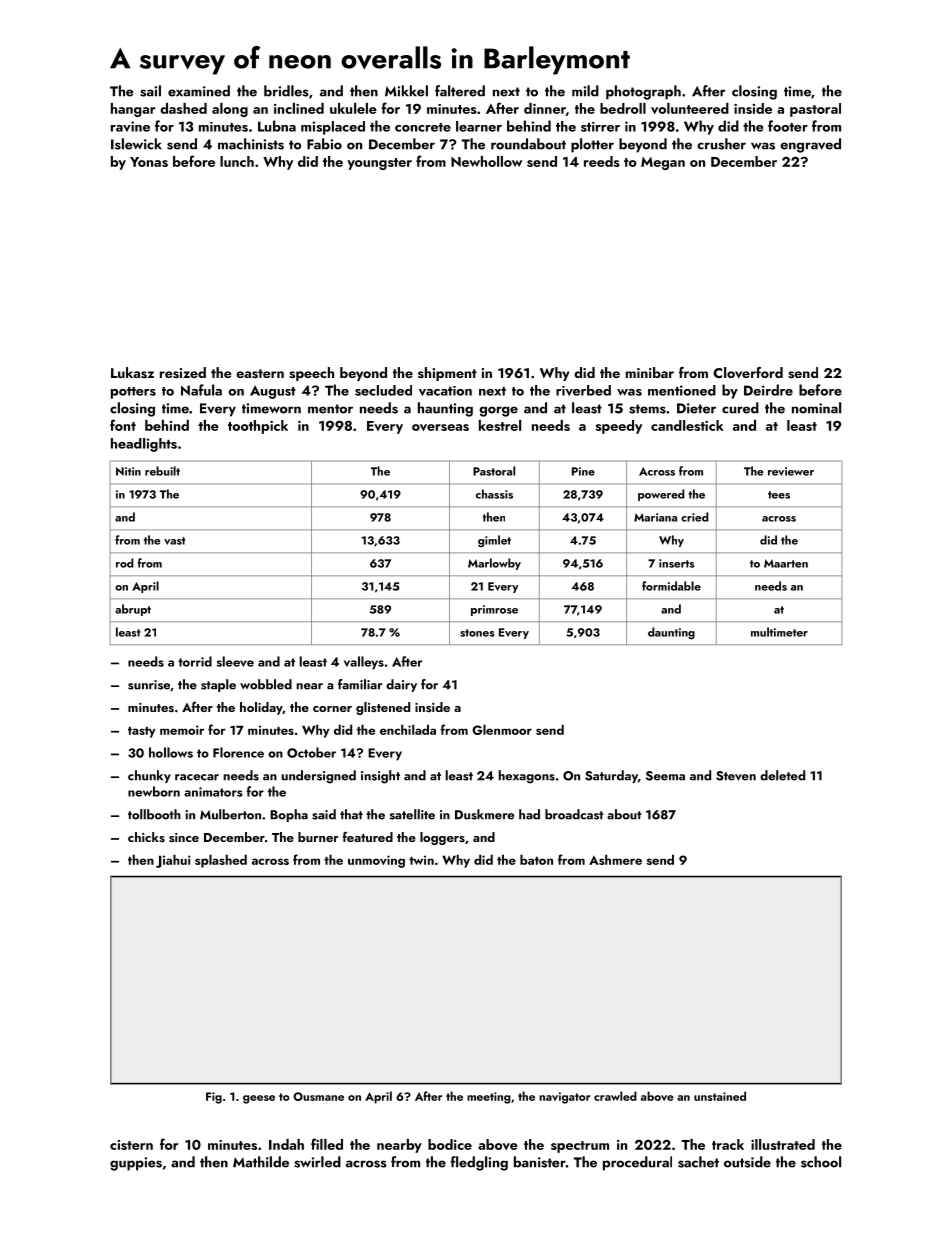 The width and height of the image is (952, 1233). I want to click on swirled, so click(317, 1162).
